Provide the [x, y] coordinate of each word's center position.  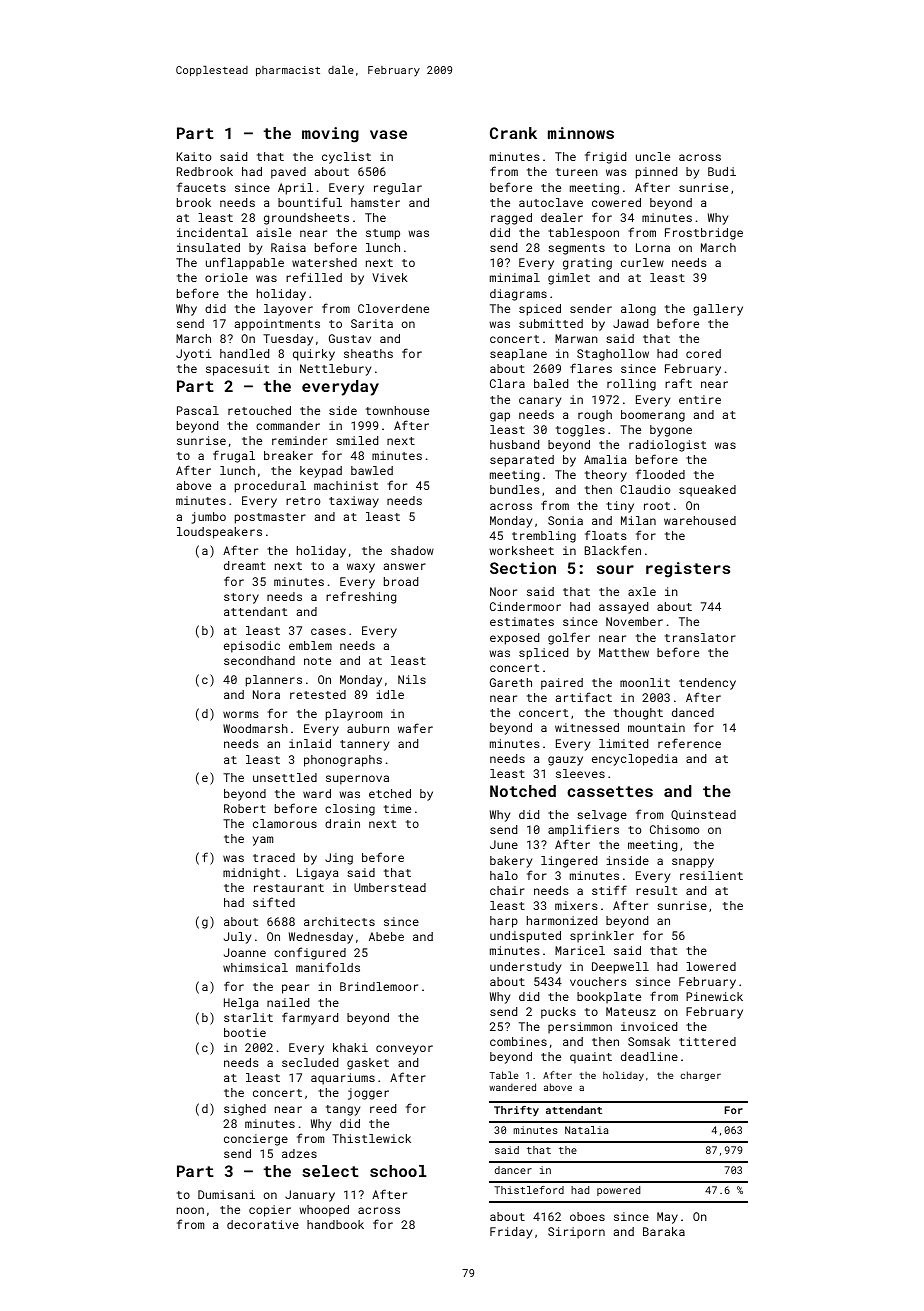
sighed [245, 1110]
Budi [722, 171]
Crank [513, 133]
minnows [581, 133]
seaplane [518, 355]
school [398, 1171]
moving [330, 135]
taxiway [354, 502]
